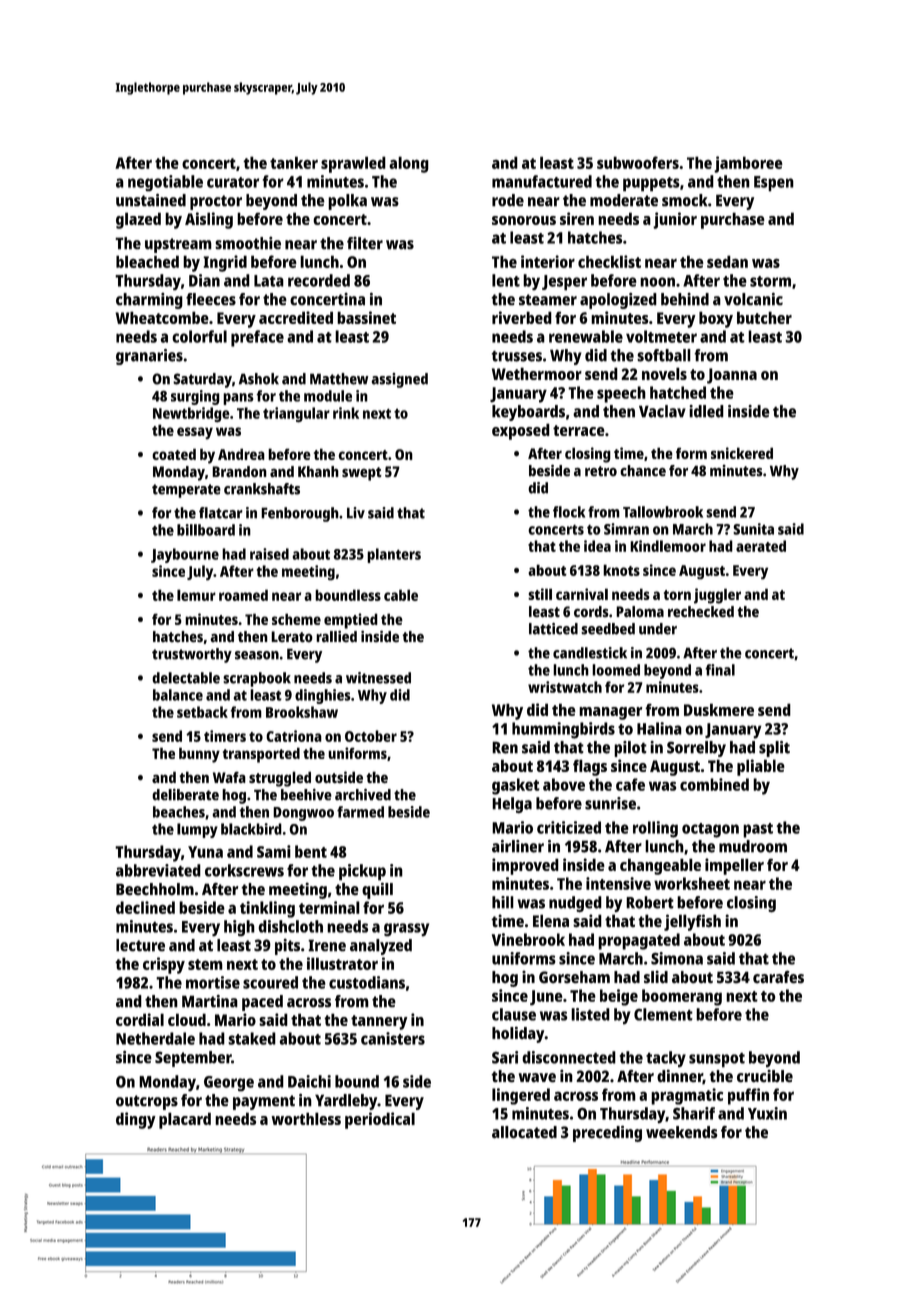 This screenshot has height=1311, width=924. What do you see at coordinates (506, 280) in the screenshot?
I see `lent` at bounding box center [506, 280].
